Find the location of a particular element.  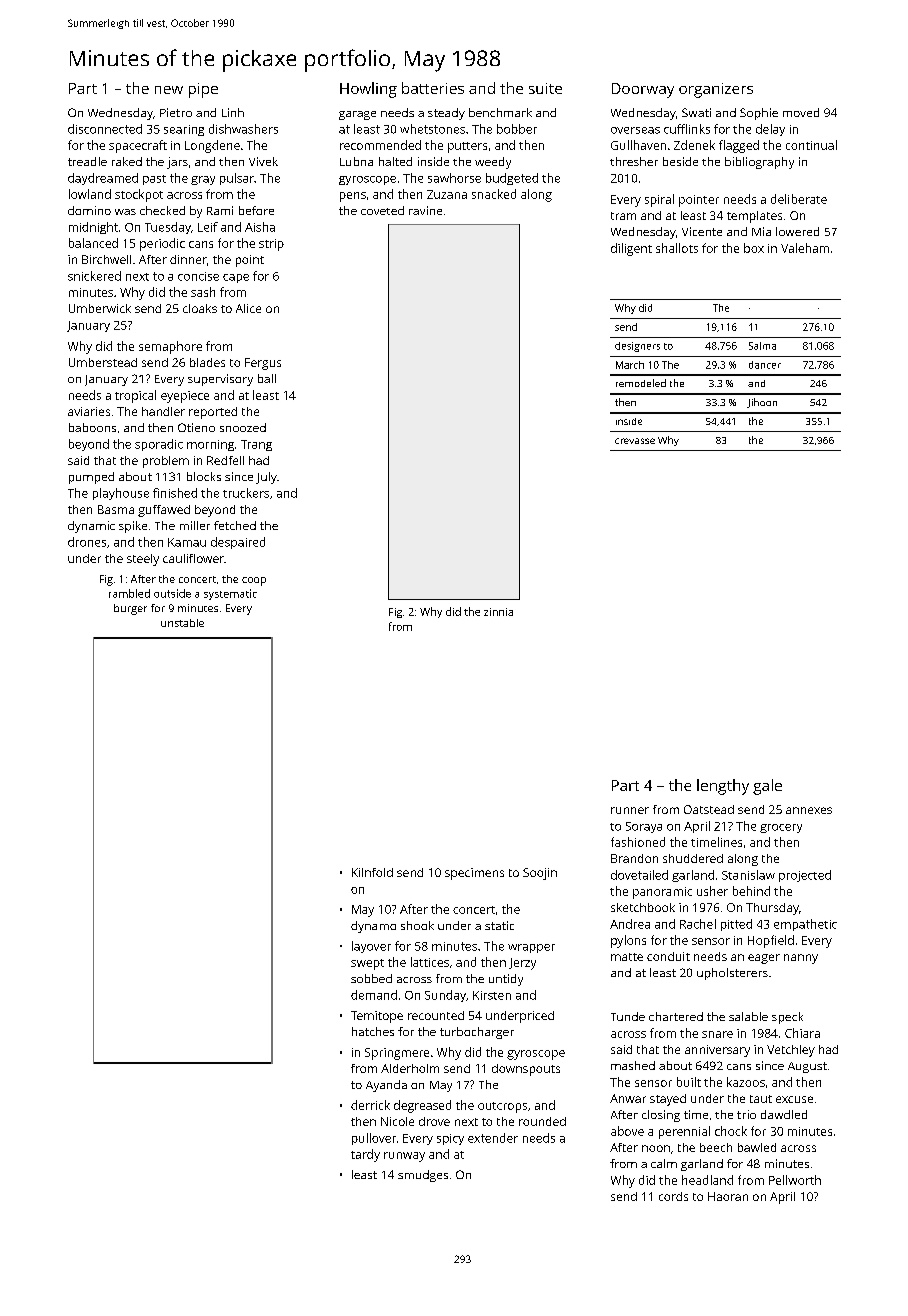

concise is located at coordinates (198, 276).
